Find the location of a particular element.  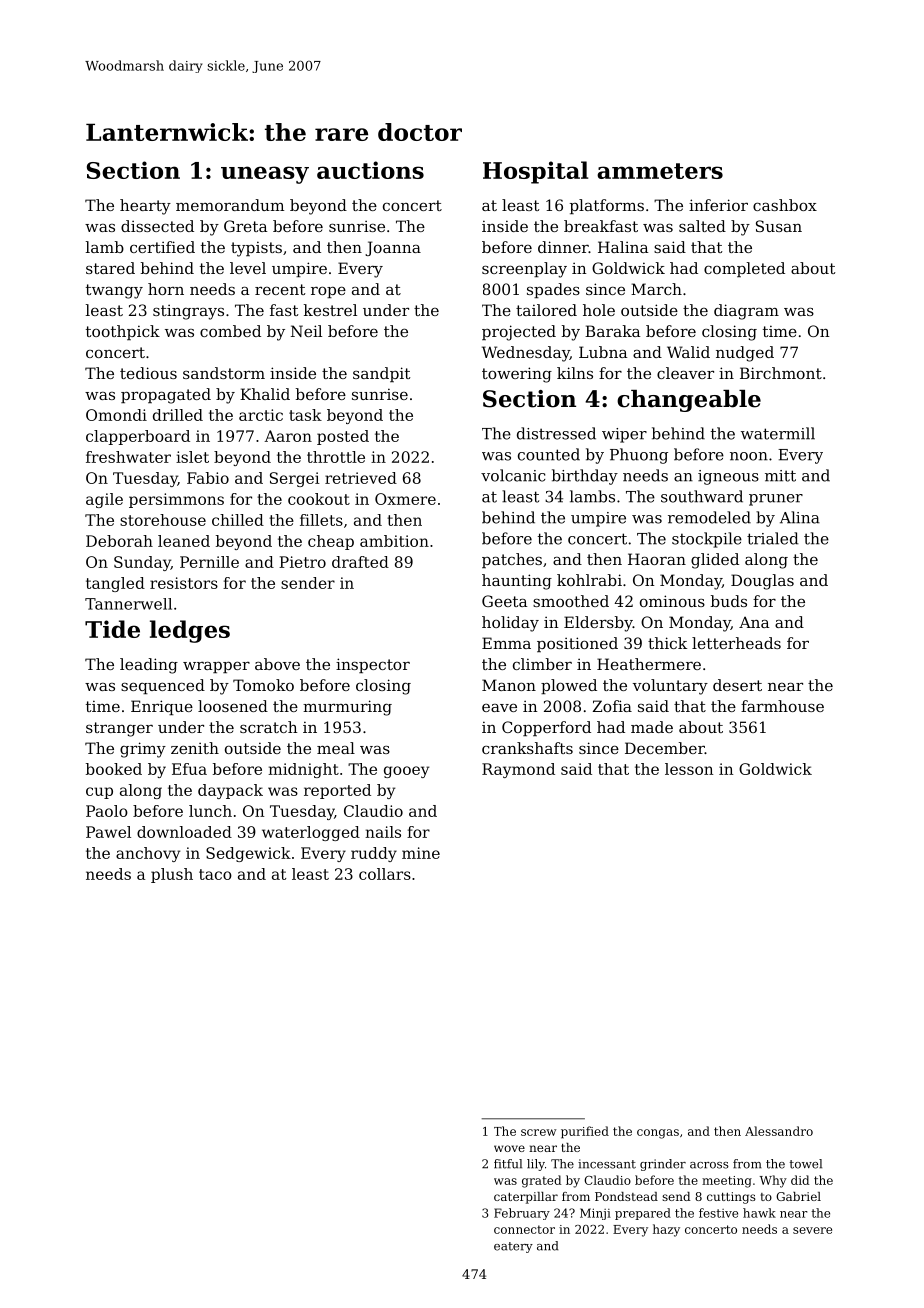

ledges is located at coordinates (190, 631).
